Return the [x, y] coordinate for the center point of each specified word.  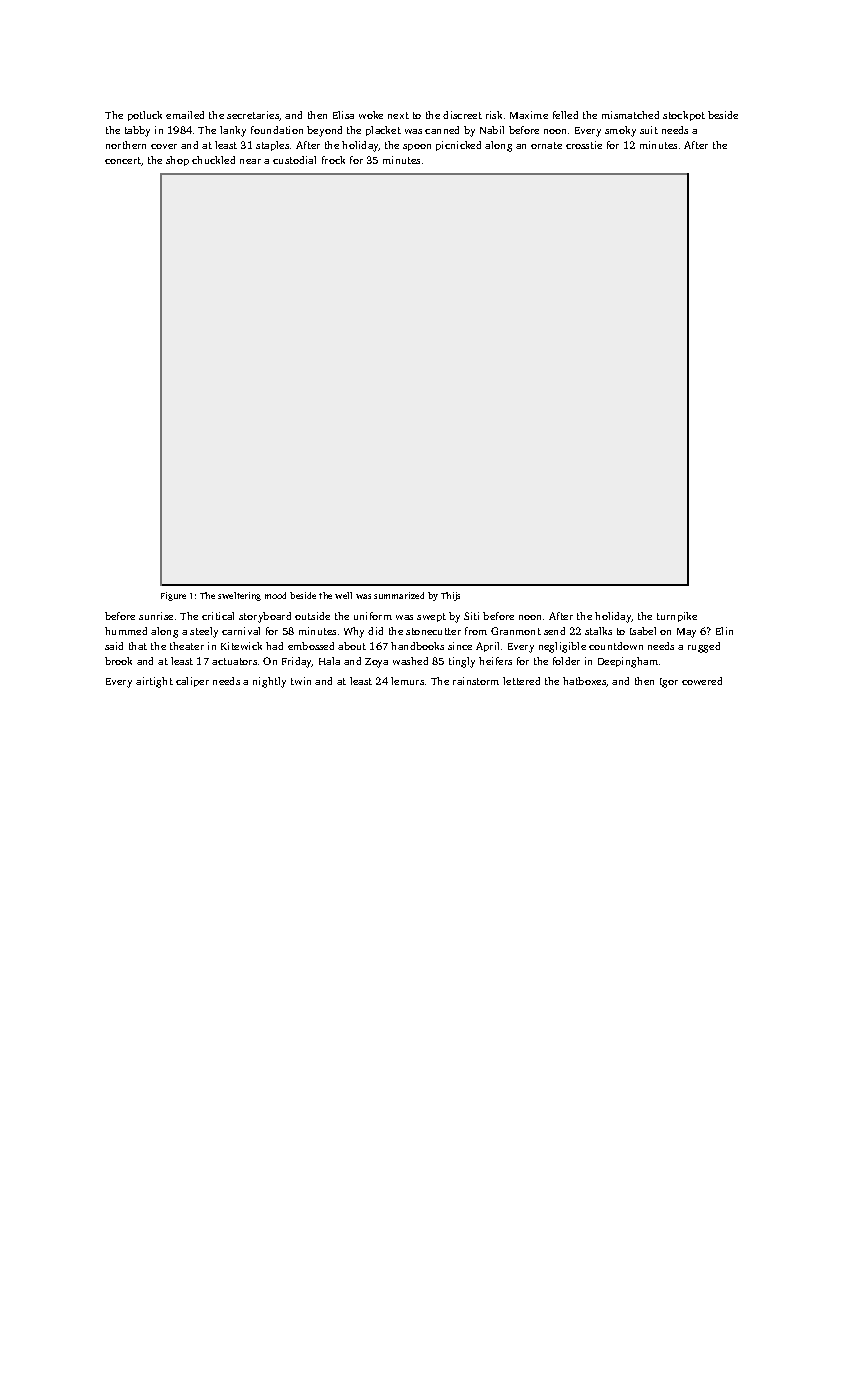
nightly [269, 682]
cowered [702, 681]
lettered [521, 681]
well [343, 595]
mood [275, 595]
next [398, 115]
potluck [145, 116]
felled [565, 115]
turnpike [677, 617]
